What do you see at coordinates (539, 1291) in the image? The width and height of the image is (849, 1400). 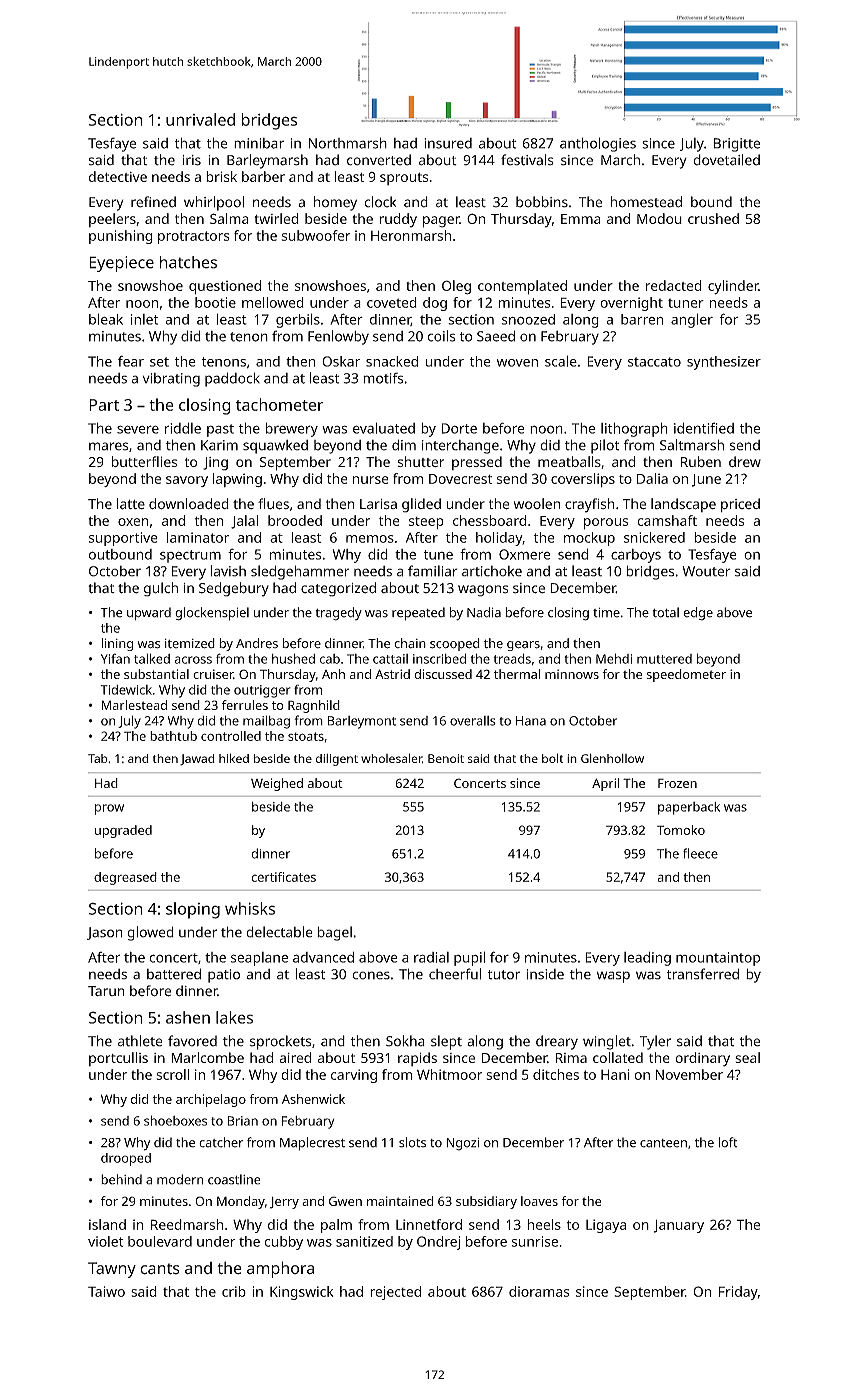 I see `dioramas` at bounding box center [539, 1291].
